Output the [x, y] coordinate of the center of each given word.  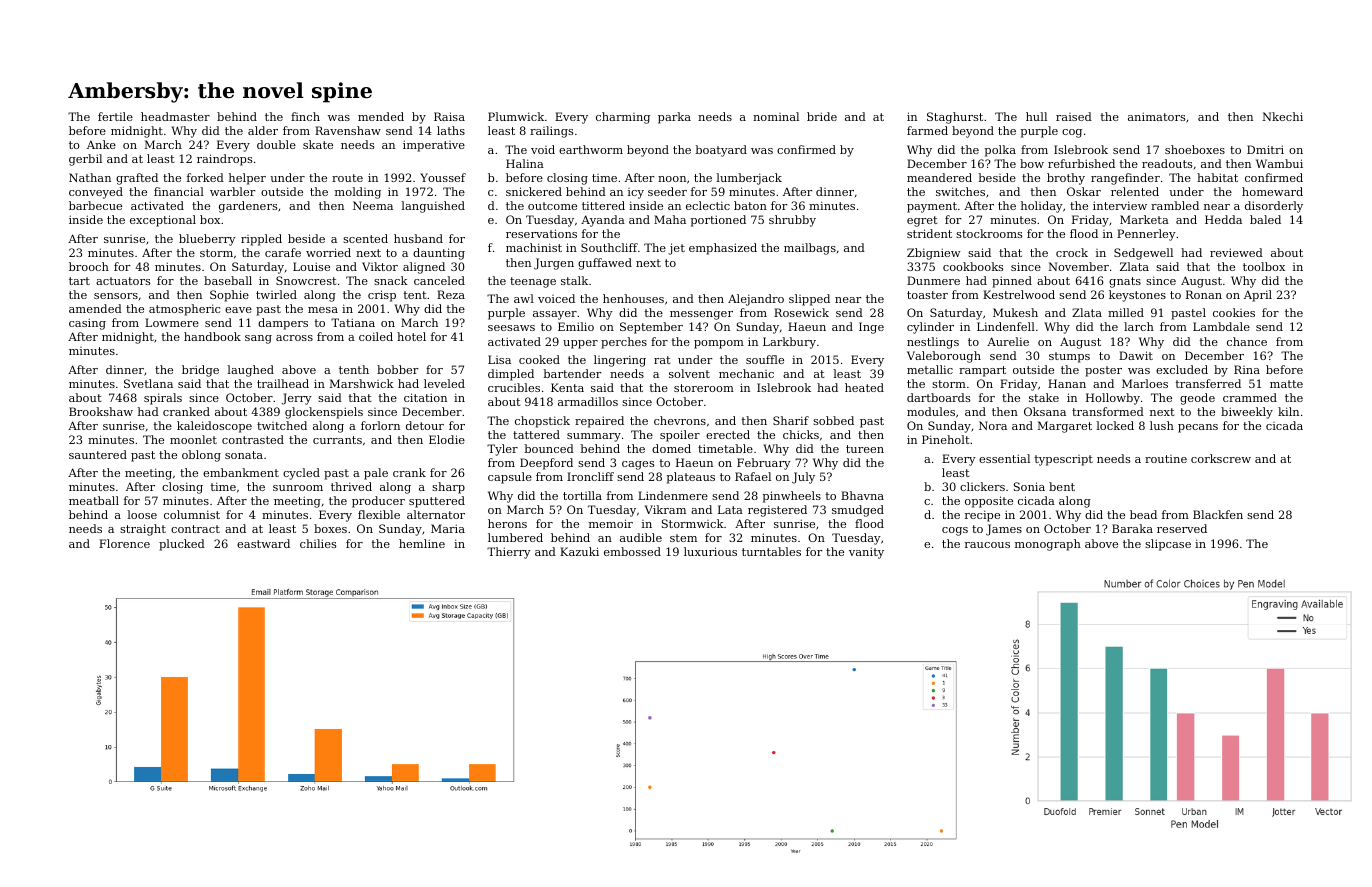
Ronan [1204, 294]
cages [638, 465]
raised [1074, 116]
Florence [124, 543]
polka [1000, 151]
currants [337, 440]
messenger [701, 315]
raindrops [224, 160]
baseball [228, 280]
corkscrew [1221, 458]
